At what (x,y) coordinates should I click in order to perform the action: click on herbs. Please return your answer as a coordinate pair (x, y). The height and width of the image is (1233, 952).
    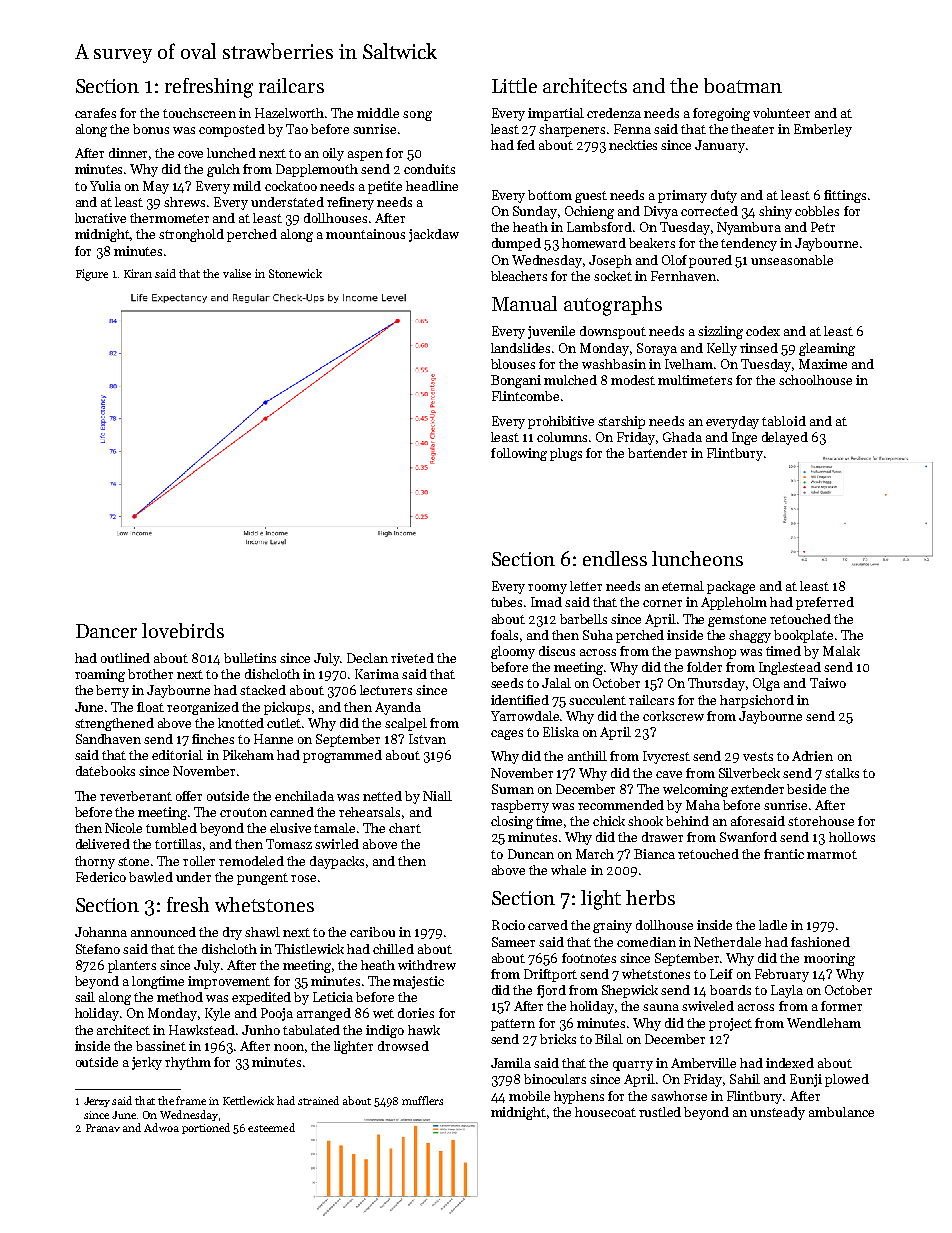
    Looking at the image, I should click on (650, 897).
